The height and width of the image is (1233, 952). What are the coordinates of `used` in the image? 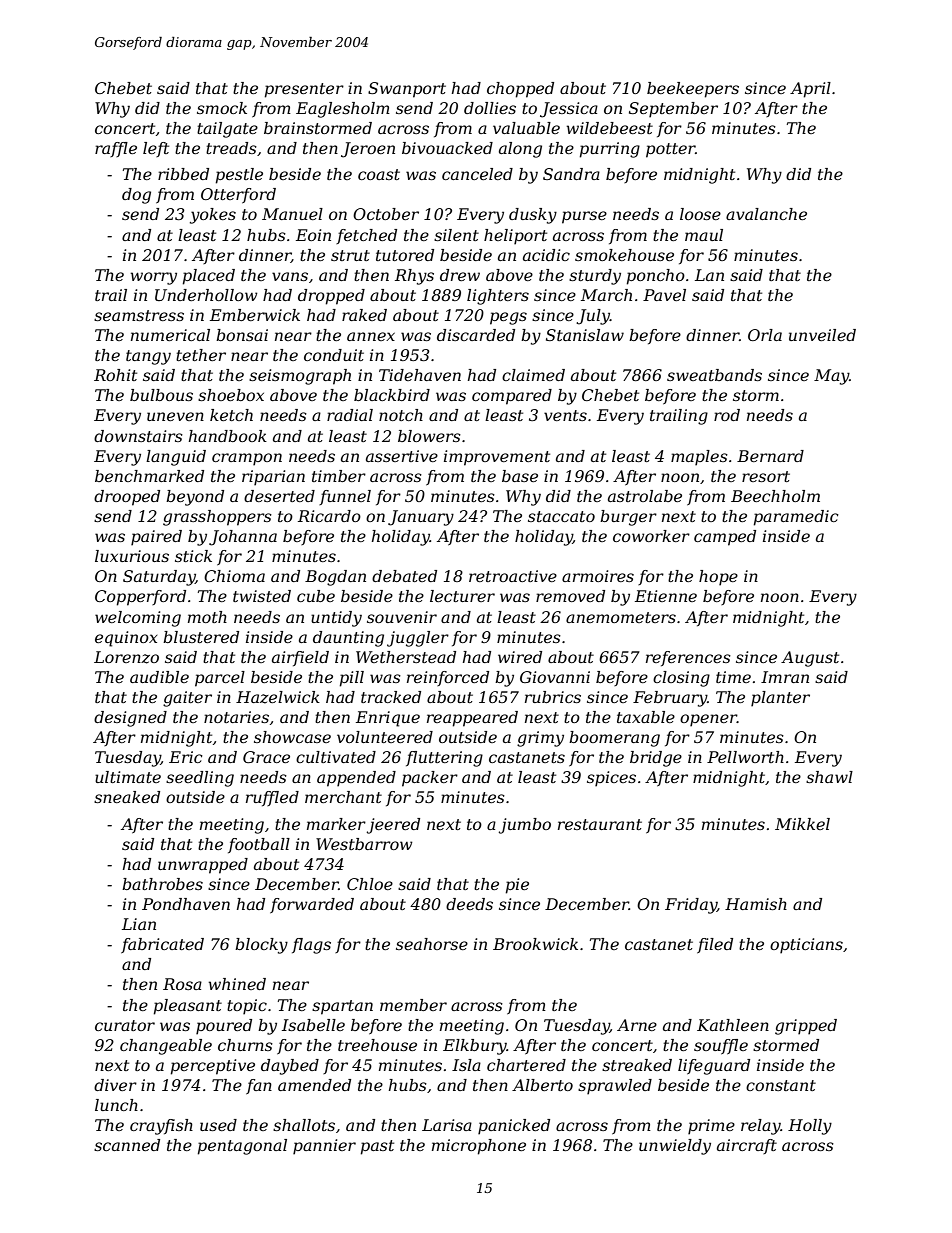 It's located at (218, 1125).
